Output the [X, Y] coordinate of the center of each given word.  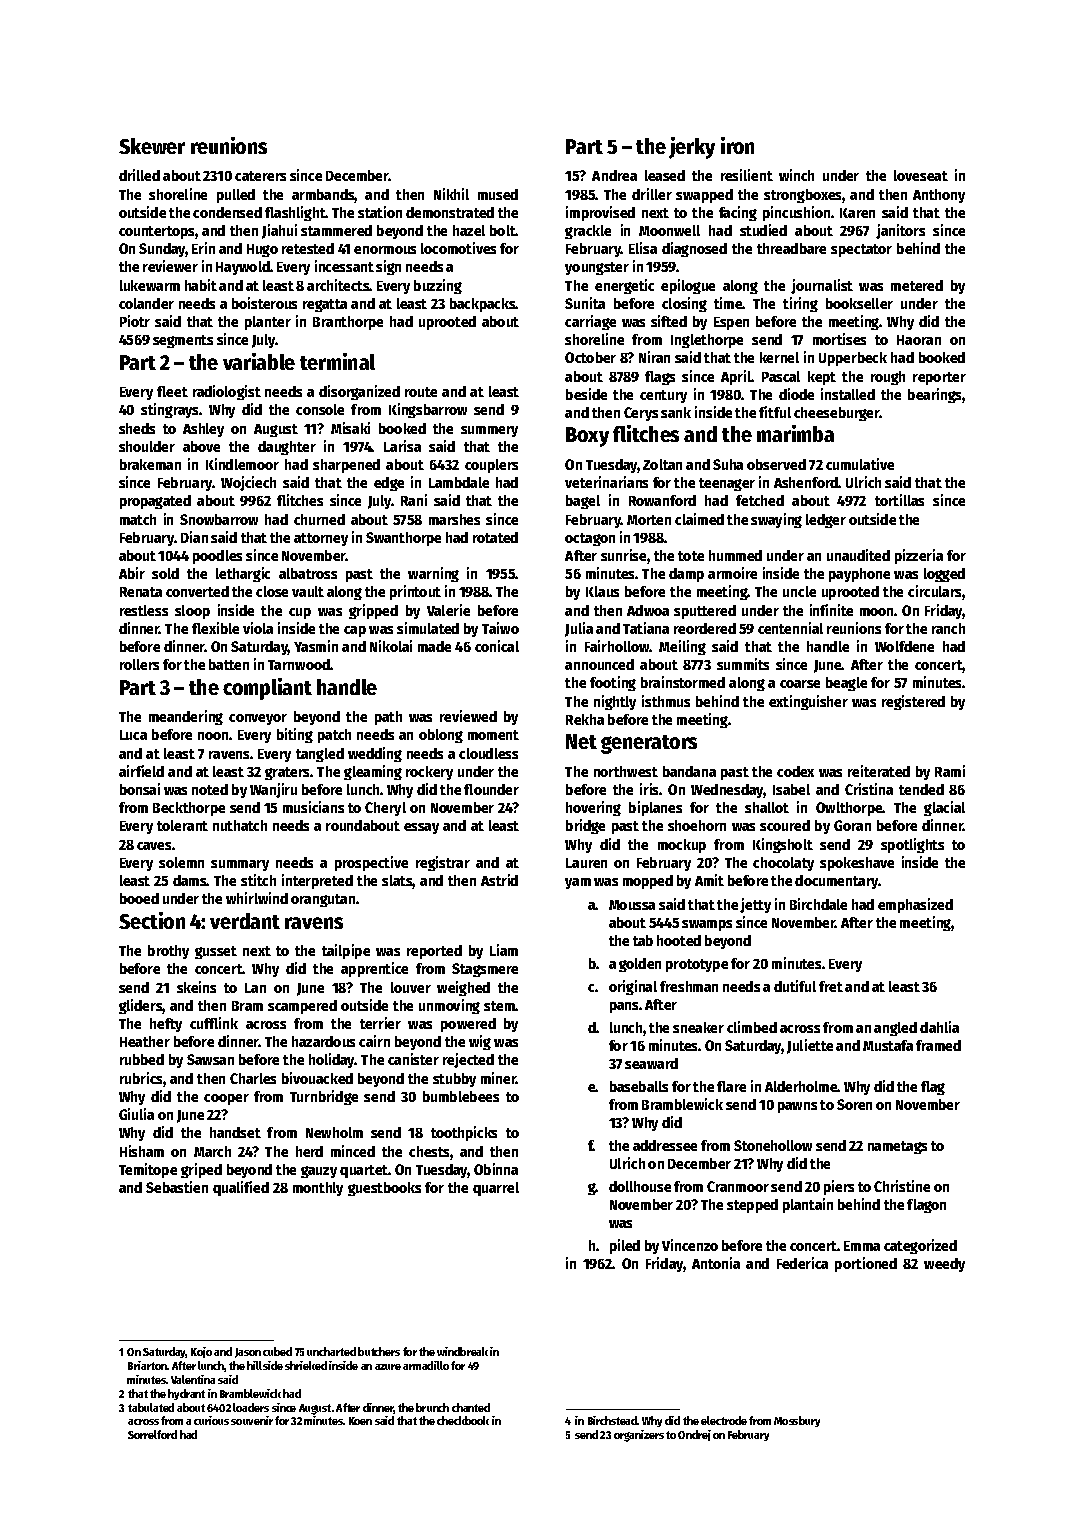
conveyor [258, 719]
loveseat [921, 175]
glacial [944, 808]
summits [743, 664]
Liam [504, 950]
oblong [441, 736]
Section [152, 920]
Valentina [193, 1379]
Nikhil [451, 194]
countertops [156, 232]
